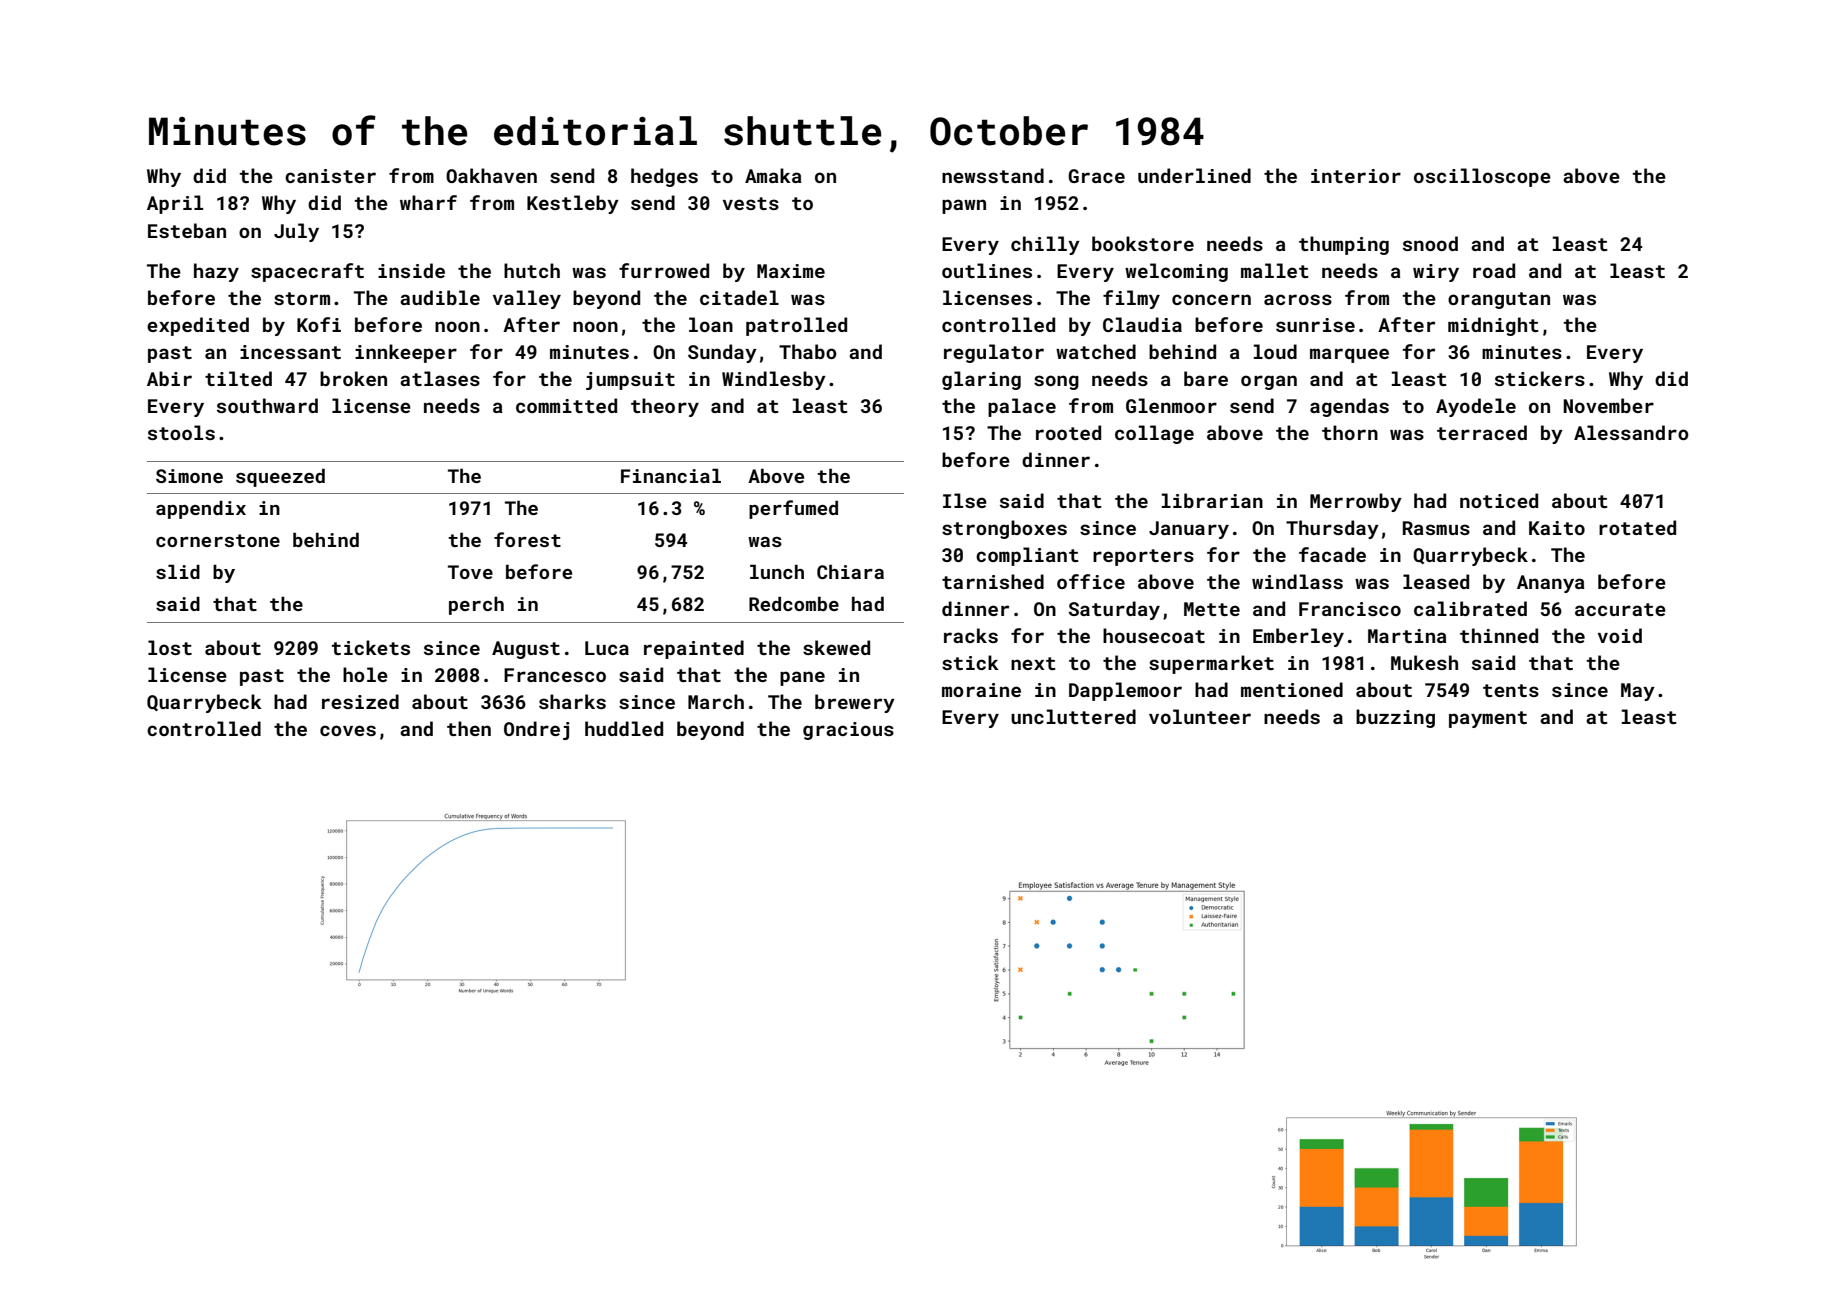  I want to click on committed, so click(566, 405).
